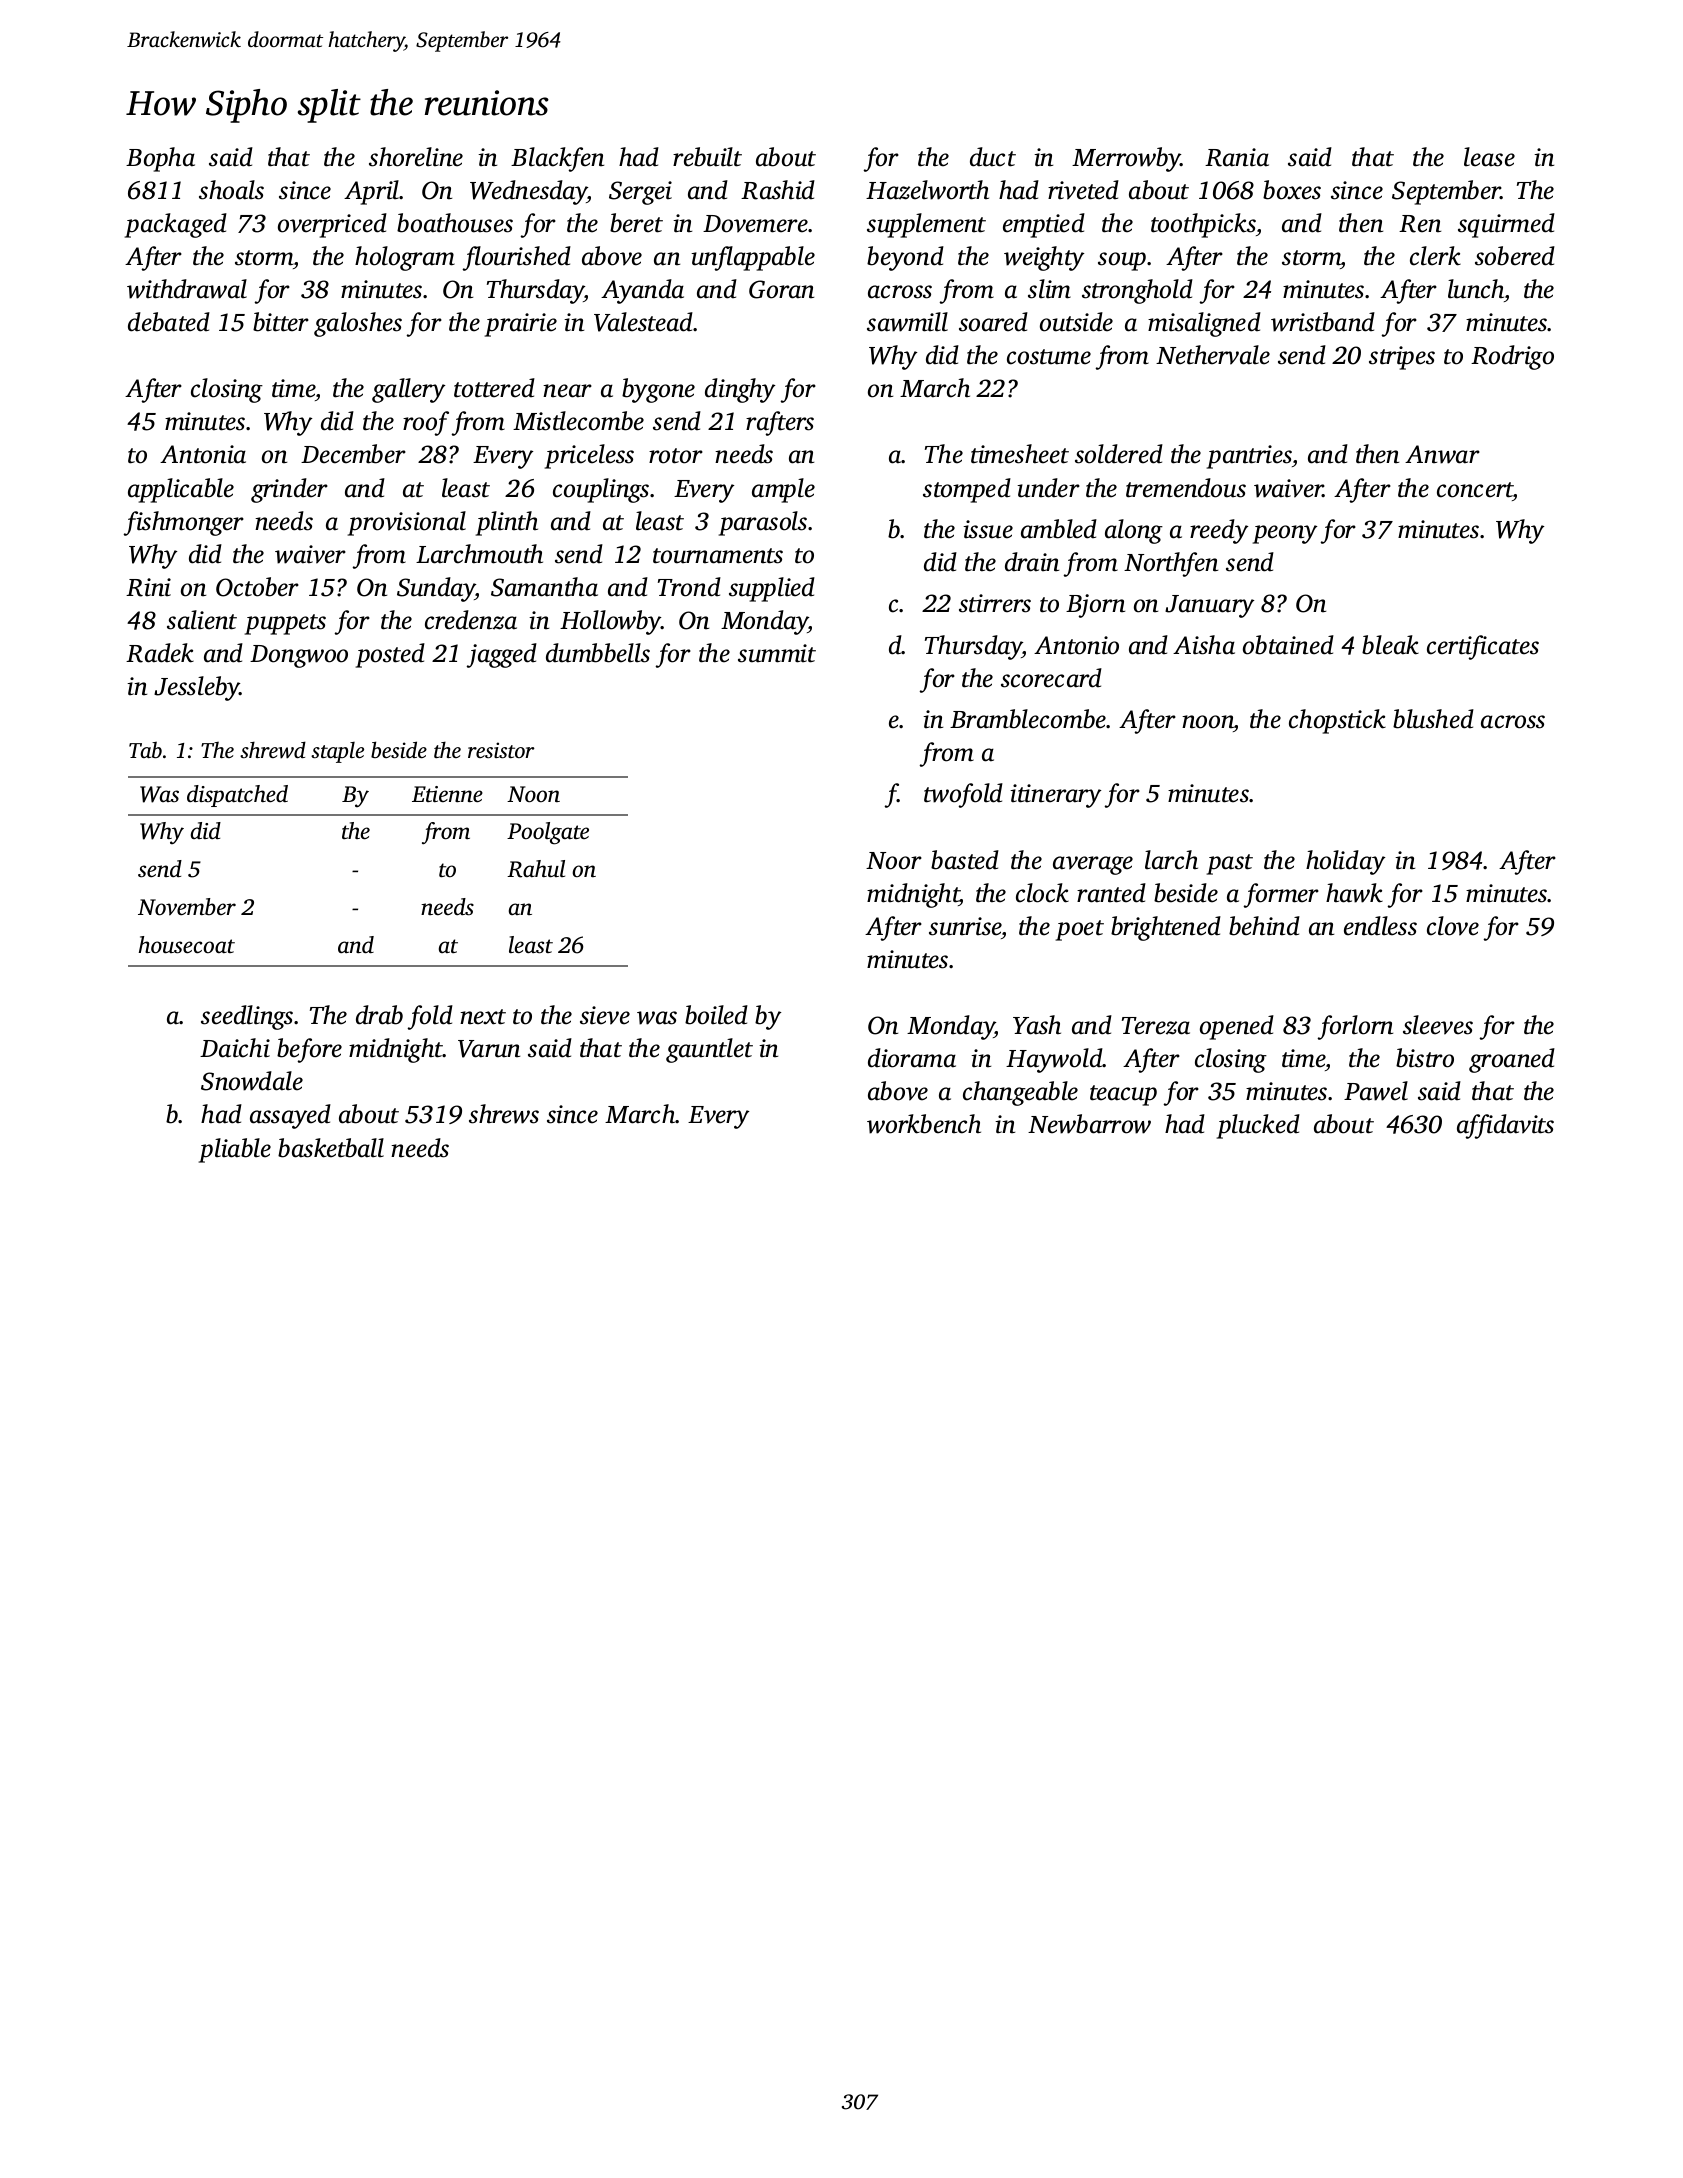  What do you see at coordinates (1126, 159) in the screenshot?
I see `Merrowby` at bounding box center [1126, 159].
